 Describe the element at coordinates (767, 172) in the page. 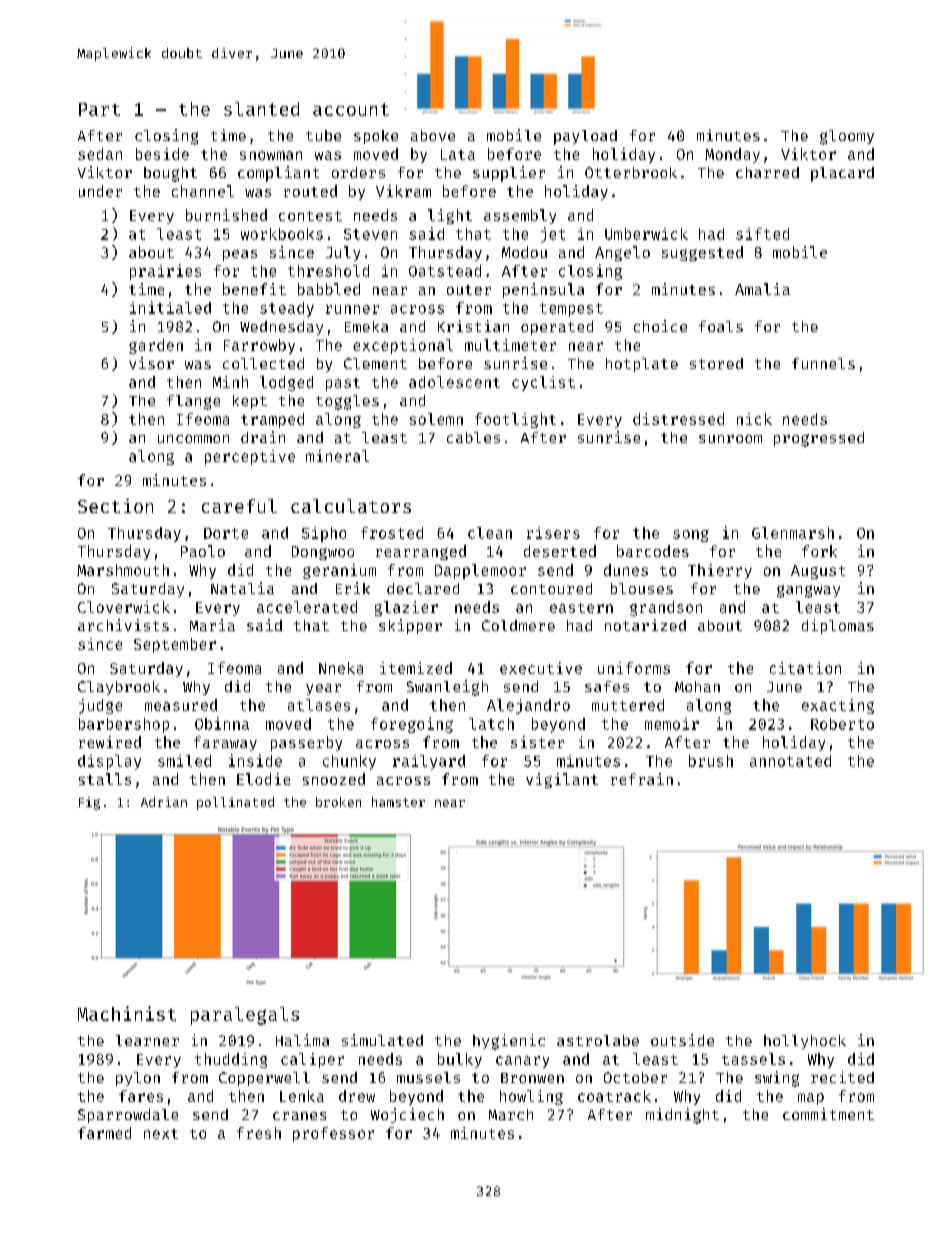

I see `charred` at that location.
